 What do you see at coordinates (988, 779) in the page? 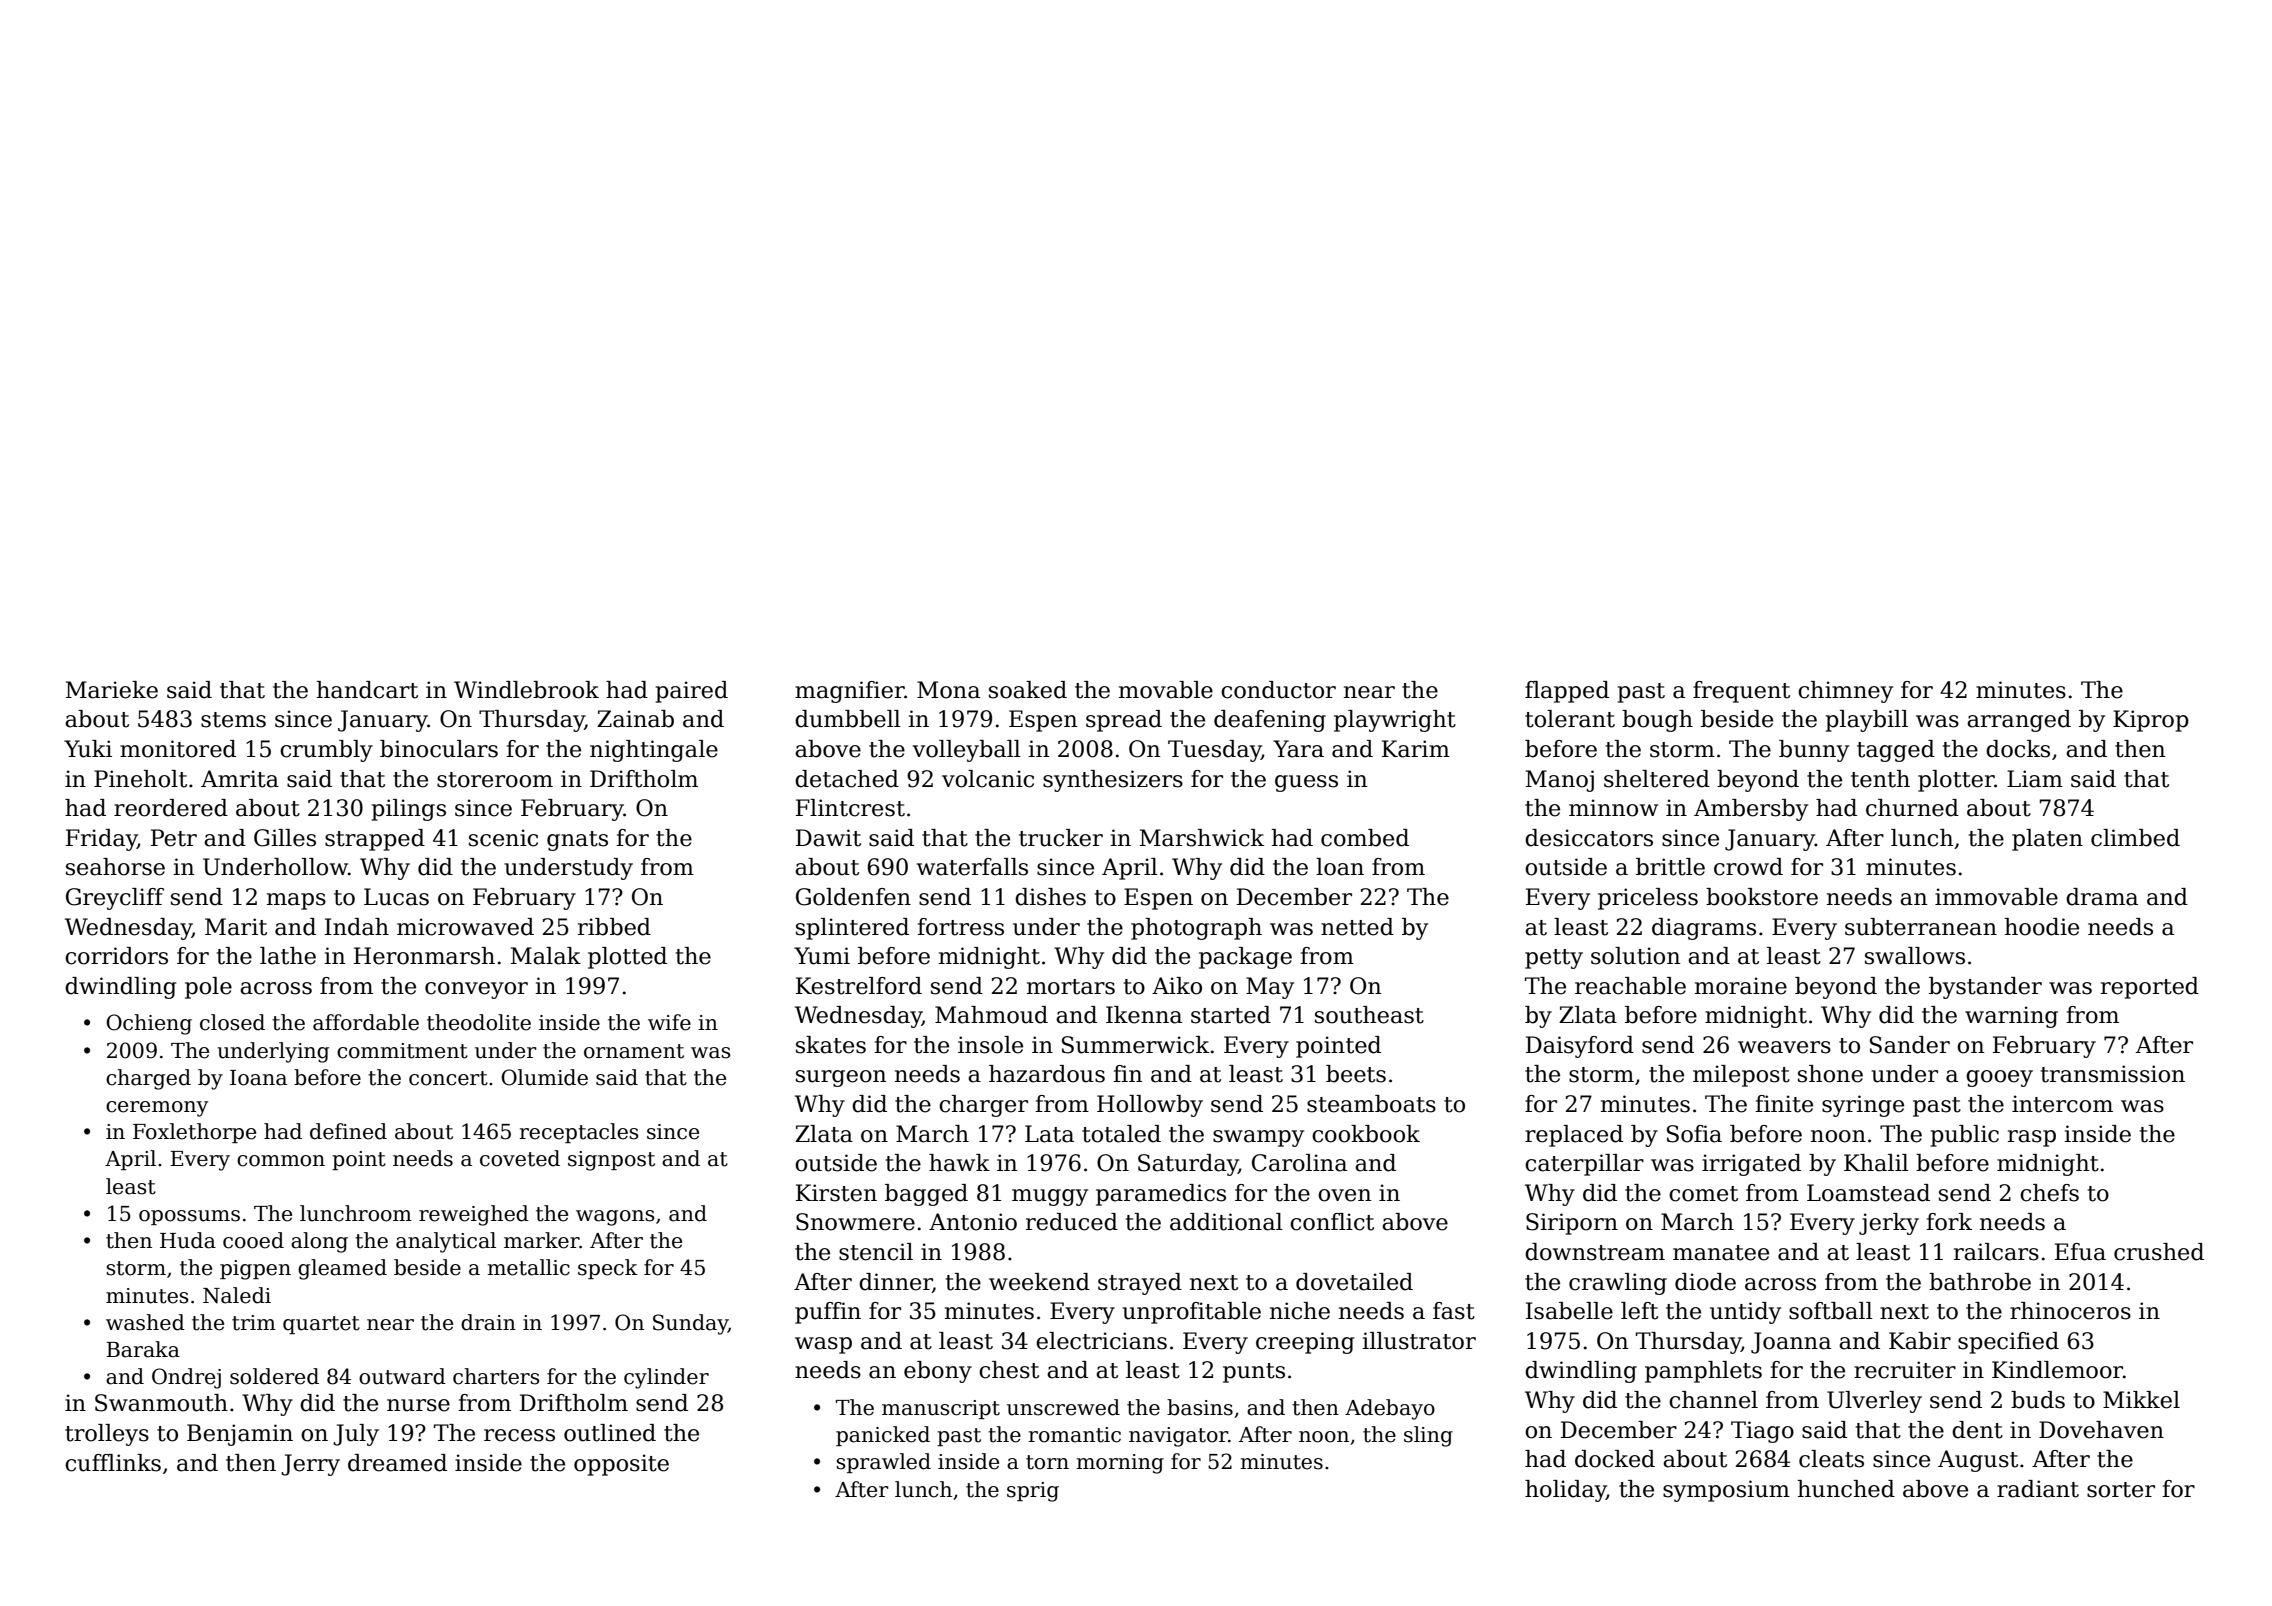
I see `volcanic` at bounding box center [988, 779].
